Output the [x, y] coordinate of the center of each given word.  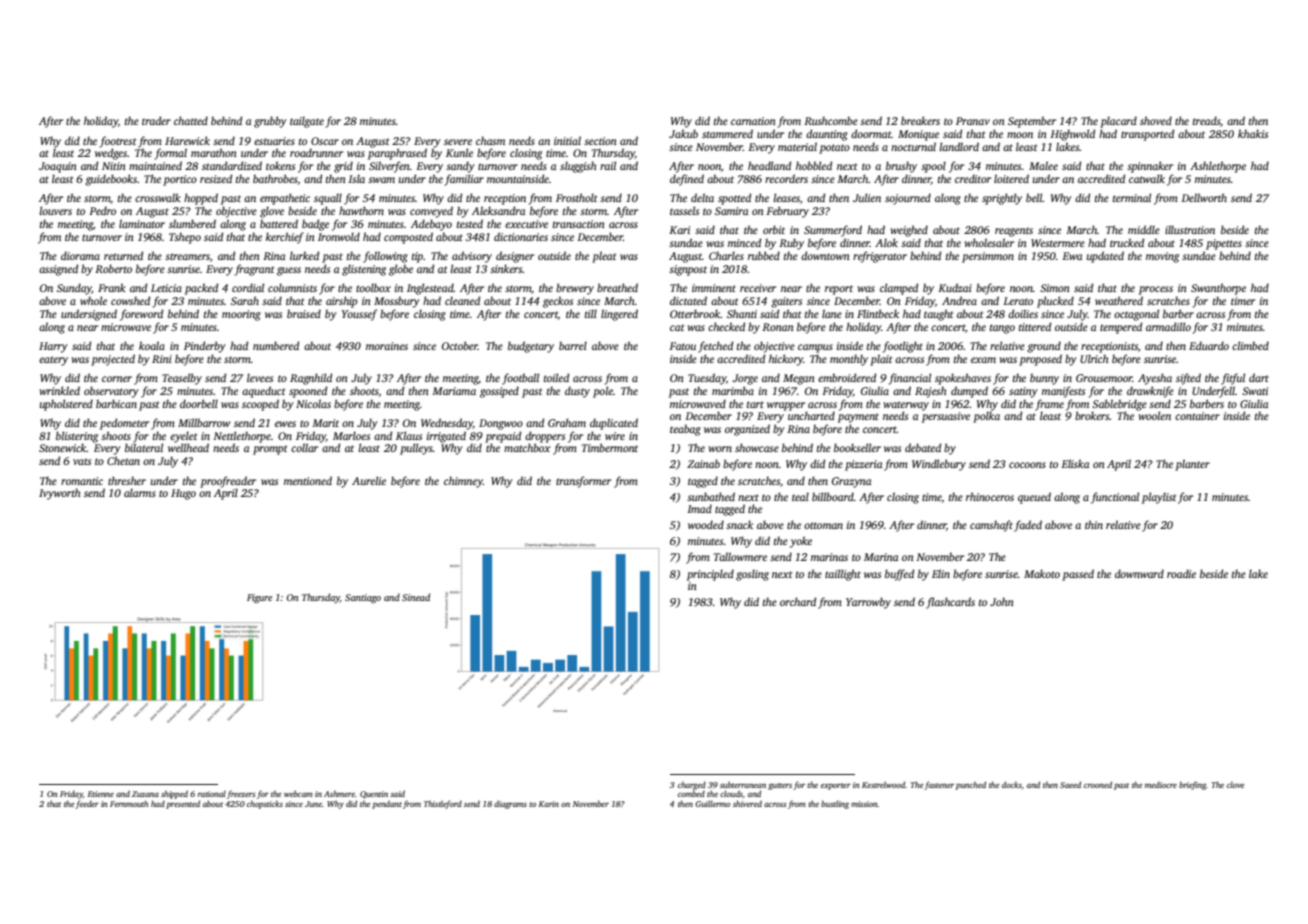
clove [1236, 785]
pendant [387, 804]
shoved [1156, 120]
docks [1012, 784]
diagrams [510, 804]
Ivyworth [60, 494]
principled [710, 575]
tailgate [307, 122]
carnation [753, 121]
